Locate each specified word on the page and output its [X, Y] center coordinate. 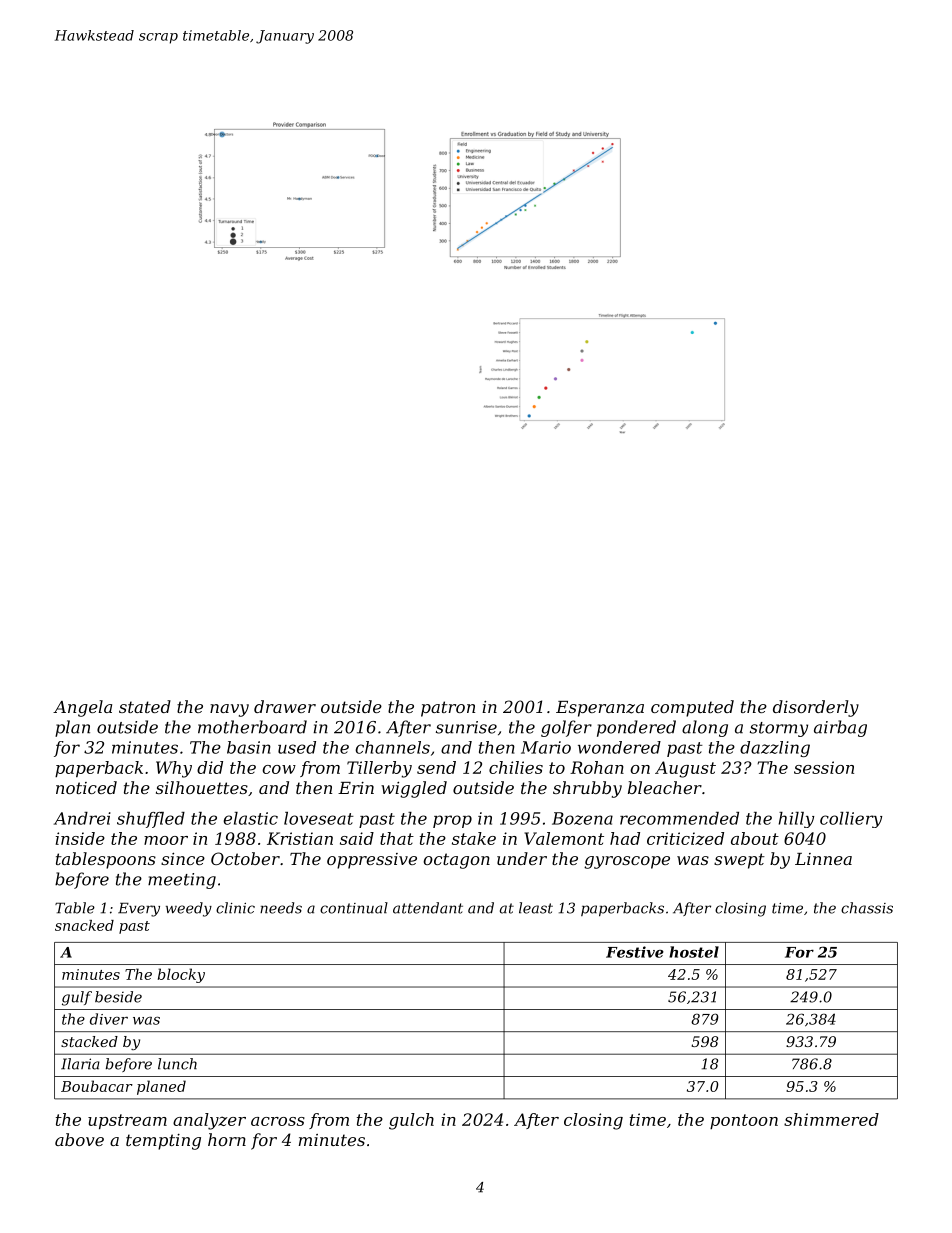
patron [448, 709]
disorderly [816, 708]
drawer [285, 706]
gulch [411, 1121]
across [278, 1121]
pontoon [744, 1121]
